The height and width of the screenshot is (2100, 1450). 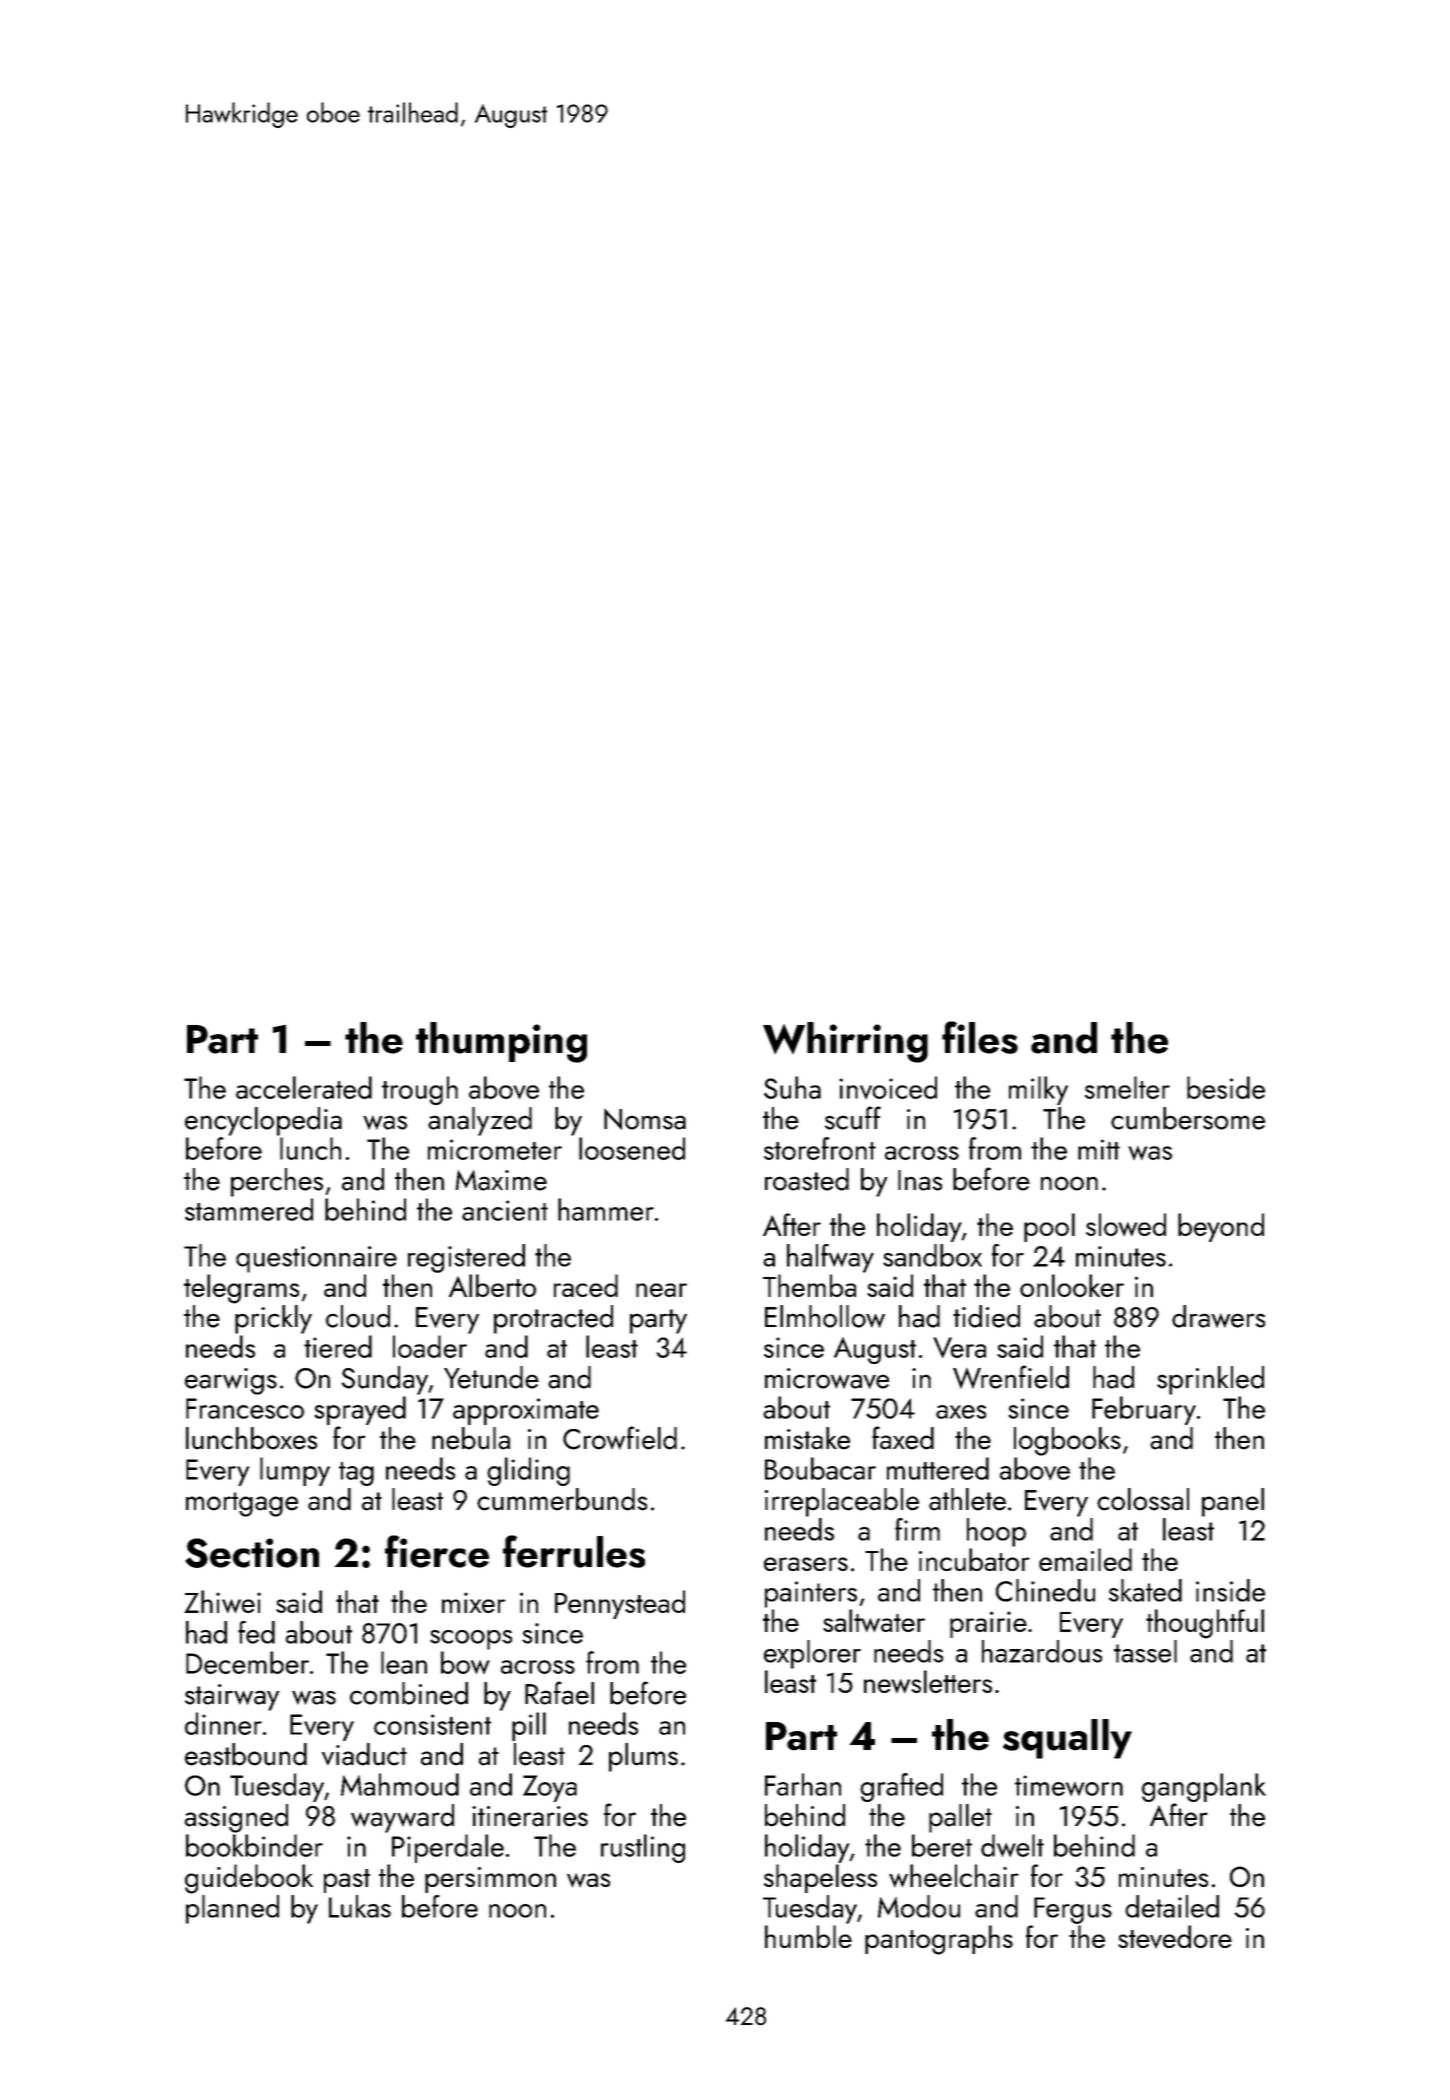 I want to click on gangplank, so click(x=1204, y=1787).
